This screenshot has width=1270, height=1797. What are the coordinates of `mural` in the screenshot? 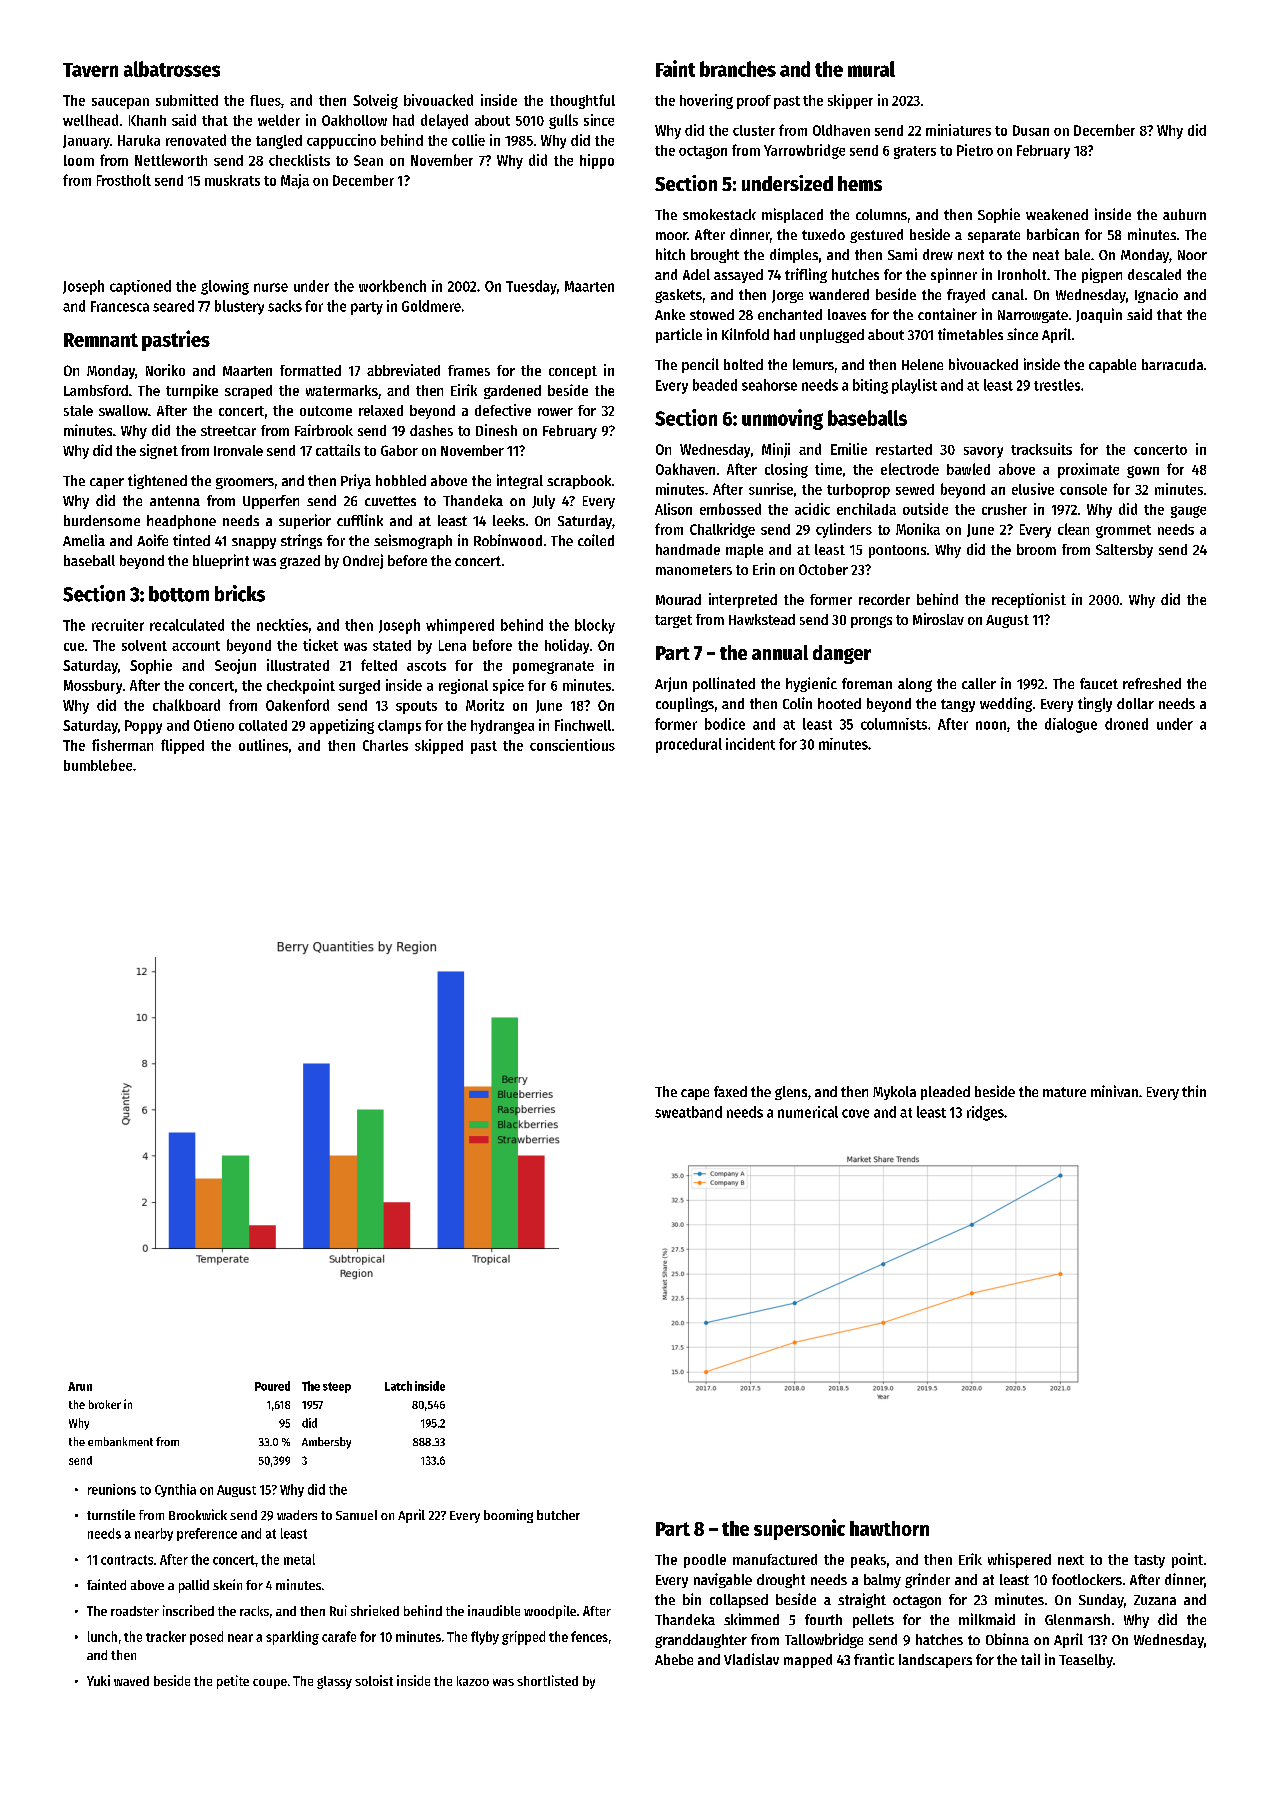 It's located at (871, 69).
